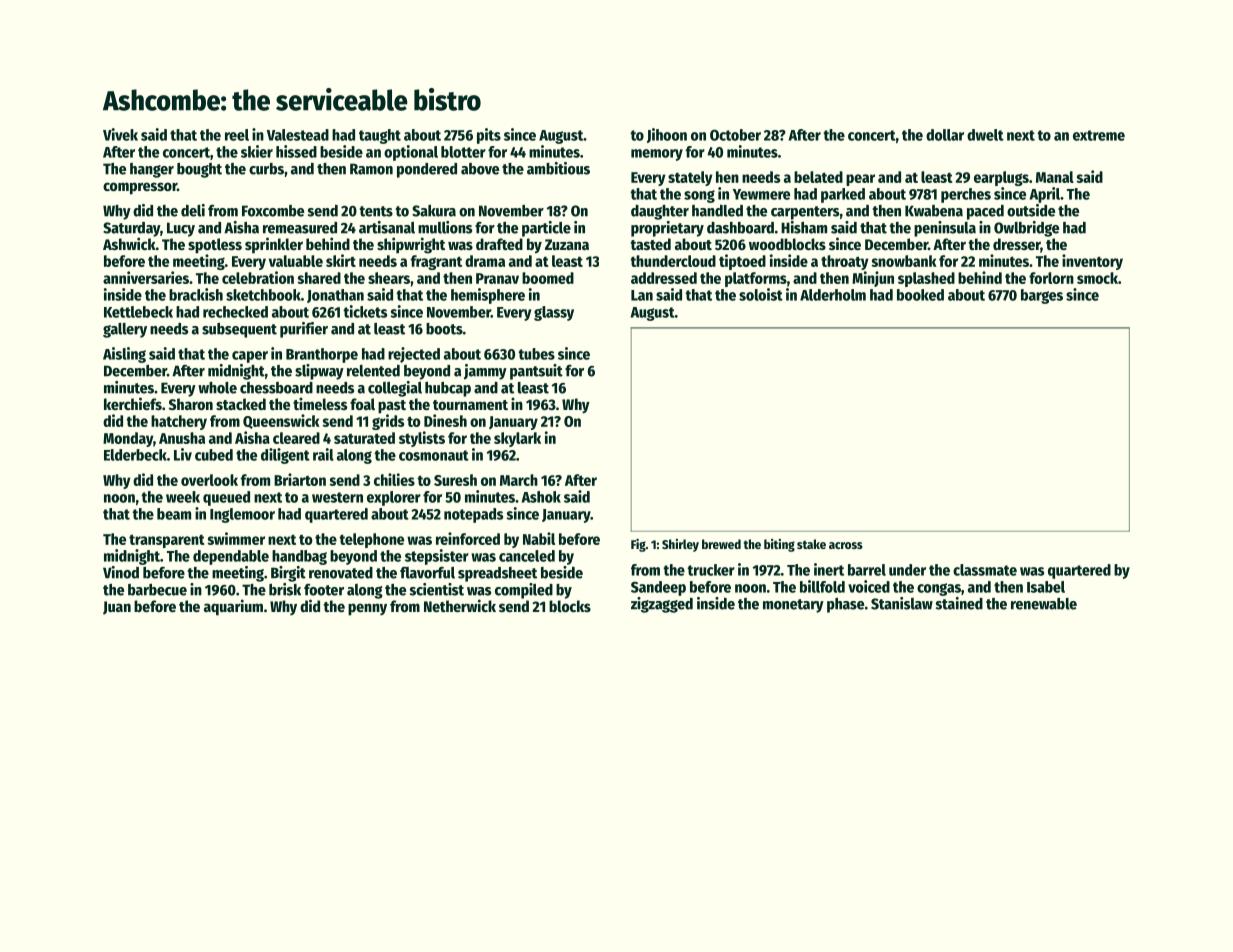  What do you see at coordinates (285, 589) in the image?
I see `brisk` at bounding box center [285, 589].
